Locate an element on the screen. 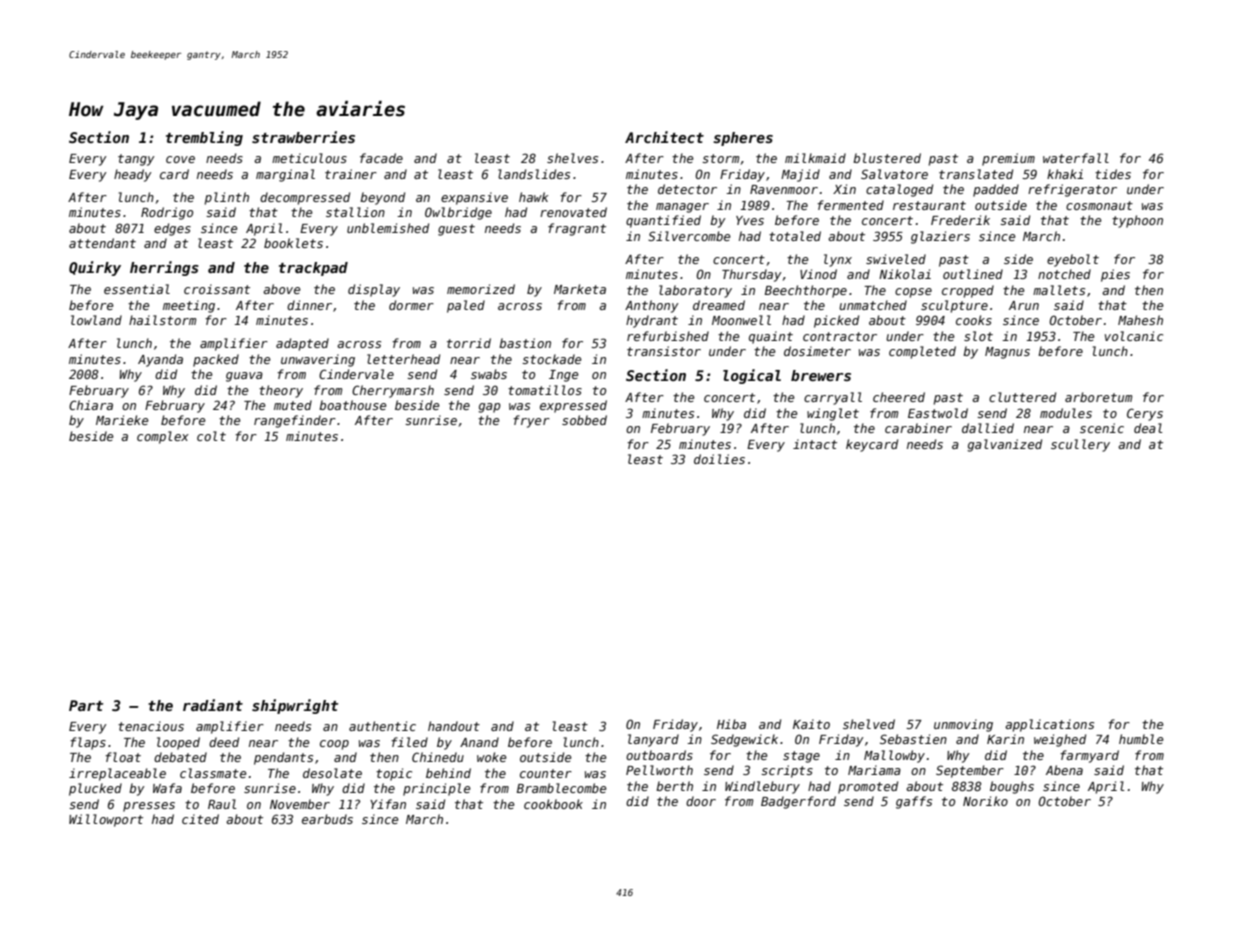  milkmaid is located at coordinates (815, 158).
